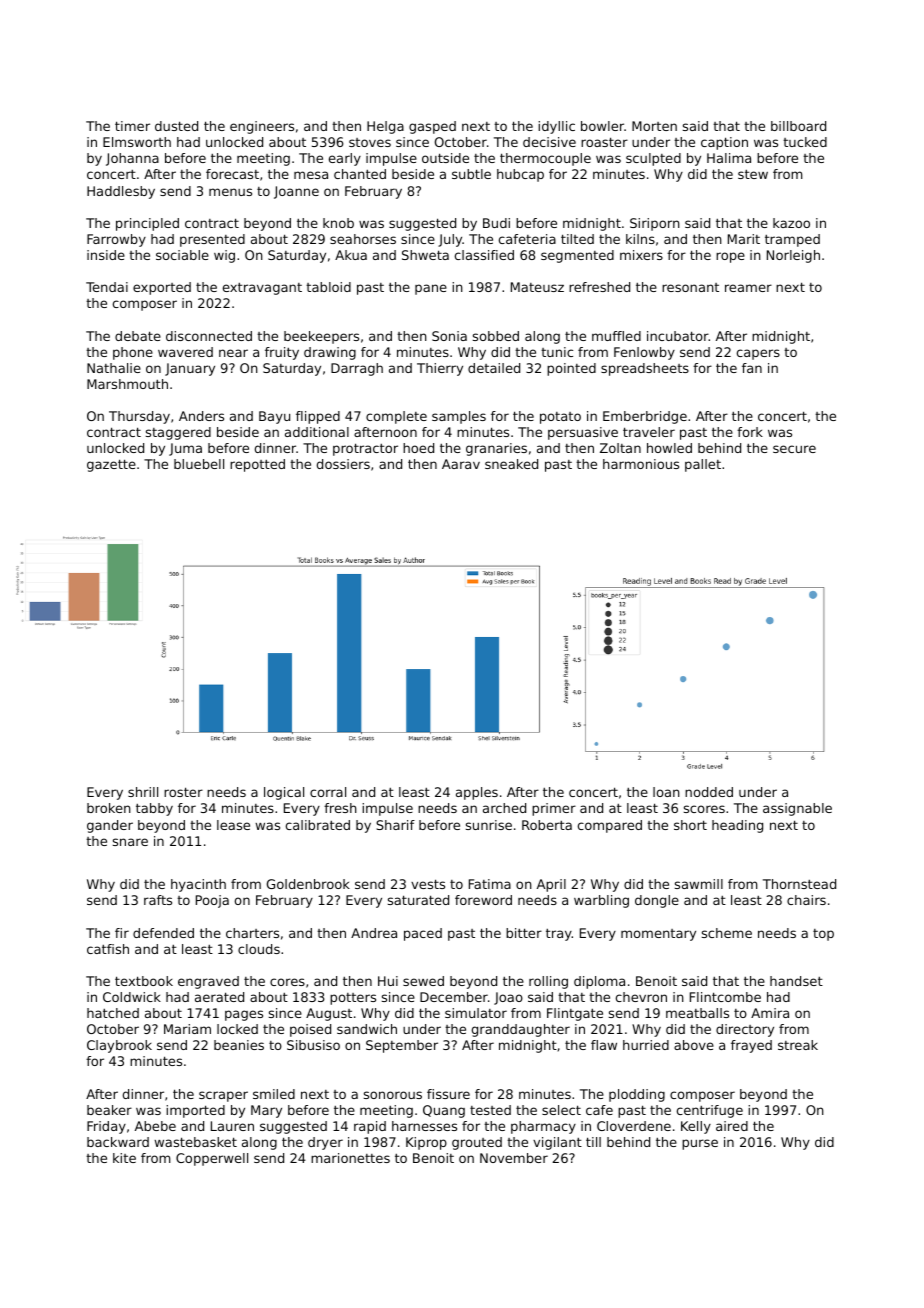  I want to click on Abebe, so click(155, 1126).
